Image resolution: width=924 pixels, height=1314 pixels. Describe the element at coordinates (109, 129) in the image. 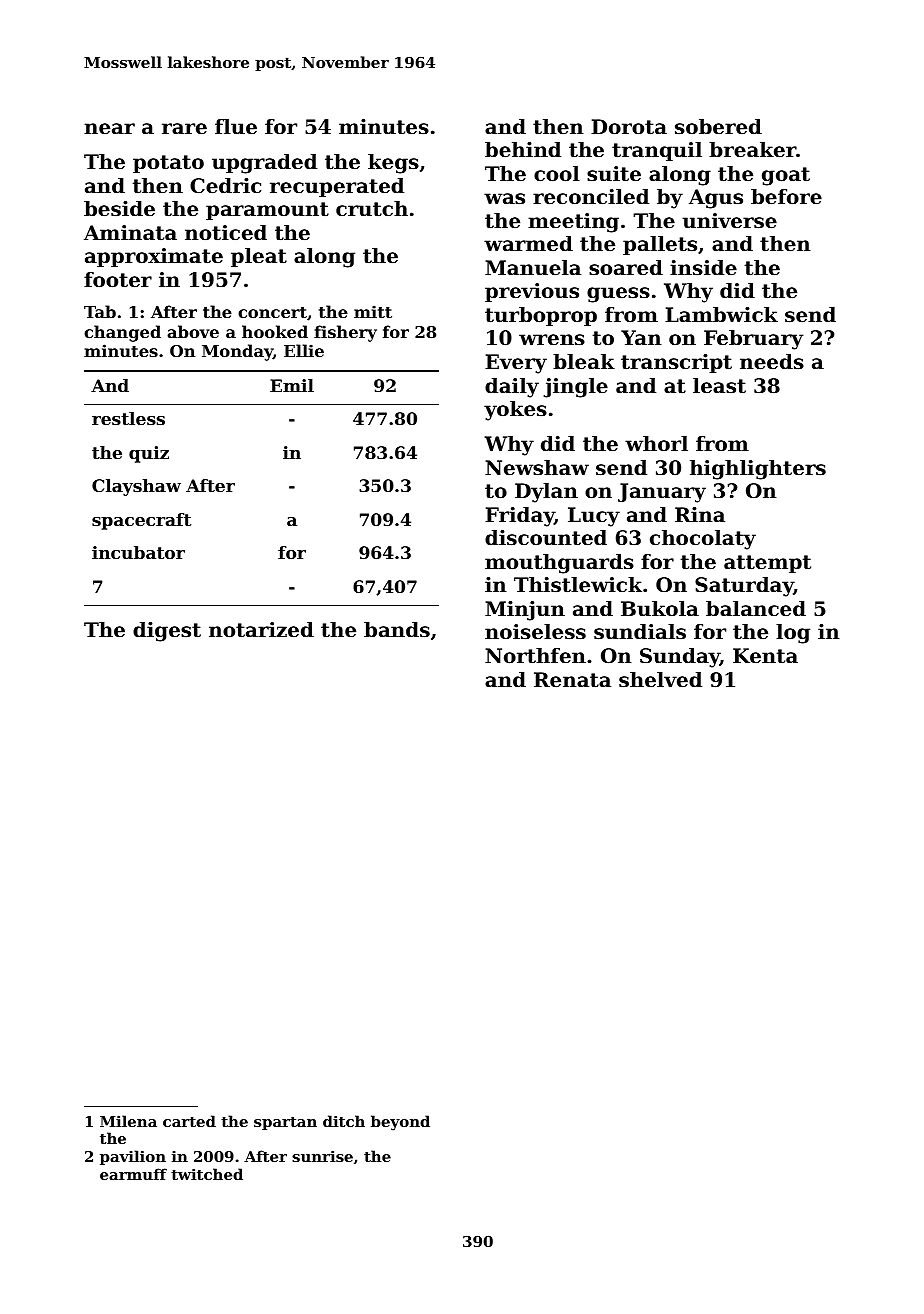

I see `near` at that location.
